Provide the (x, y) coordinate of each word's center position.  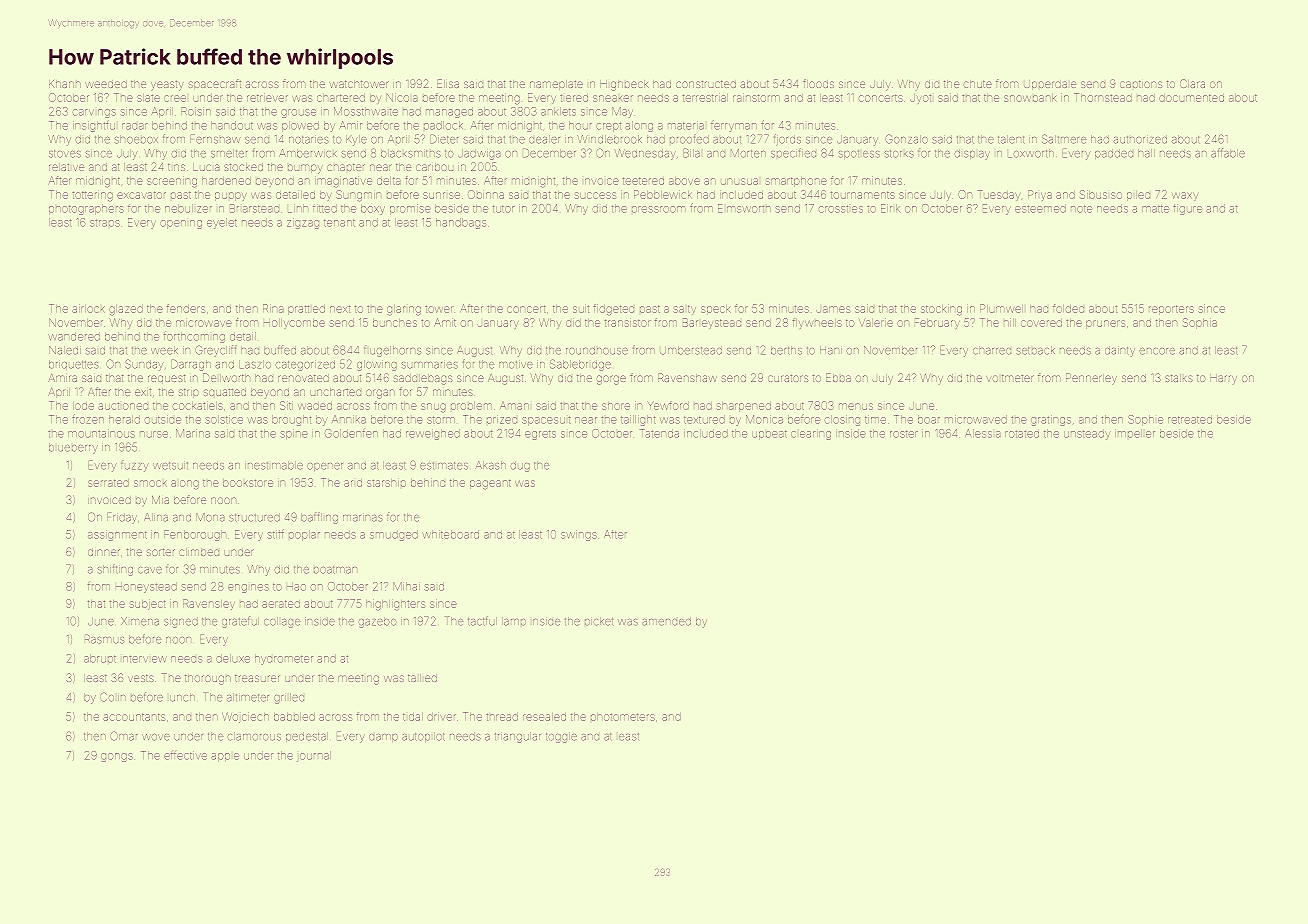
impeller (1135, 433)
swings (579, 536)
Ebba (838, 377)
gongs (117, 757)
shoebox (136, 139)
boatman (335, 570)
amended (666, 621)
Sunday (144, 365)
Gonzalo (906, 139)
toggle (561, 737)
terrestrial (705, 98)
